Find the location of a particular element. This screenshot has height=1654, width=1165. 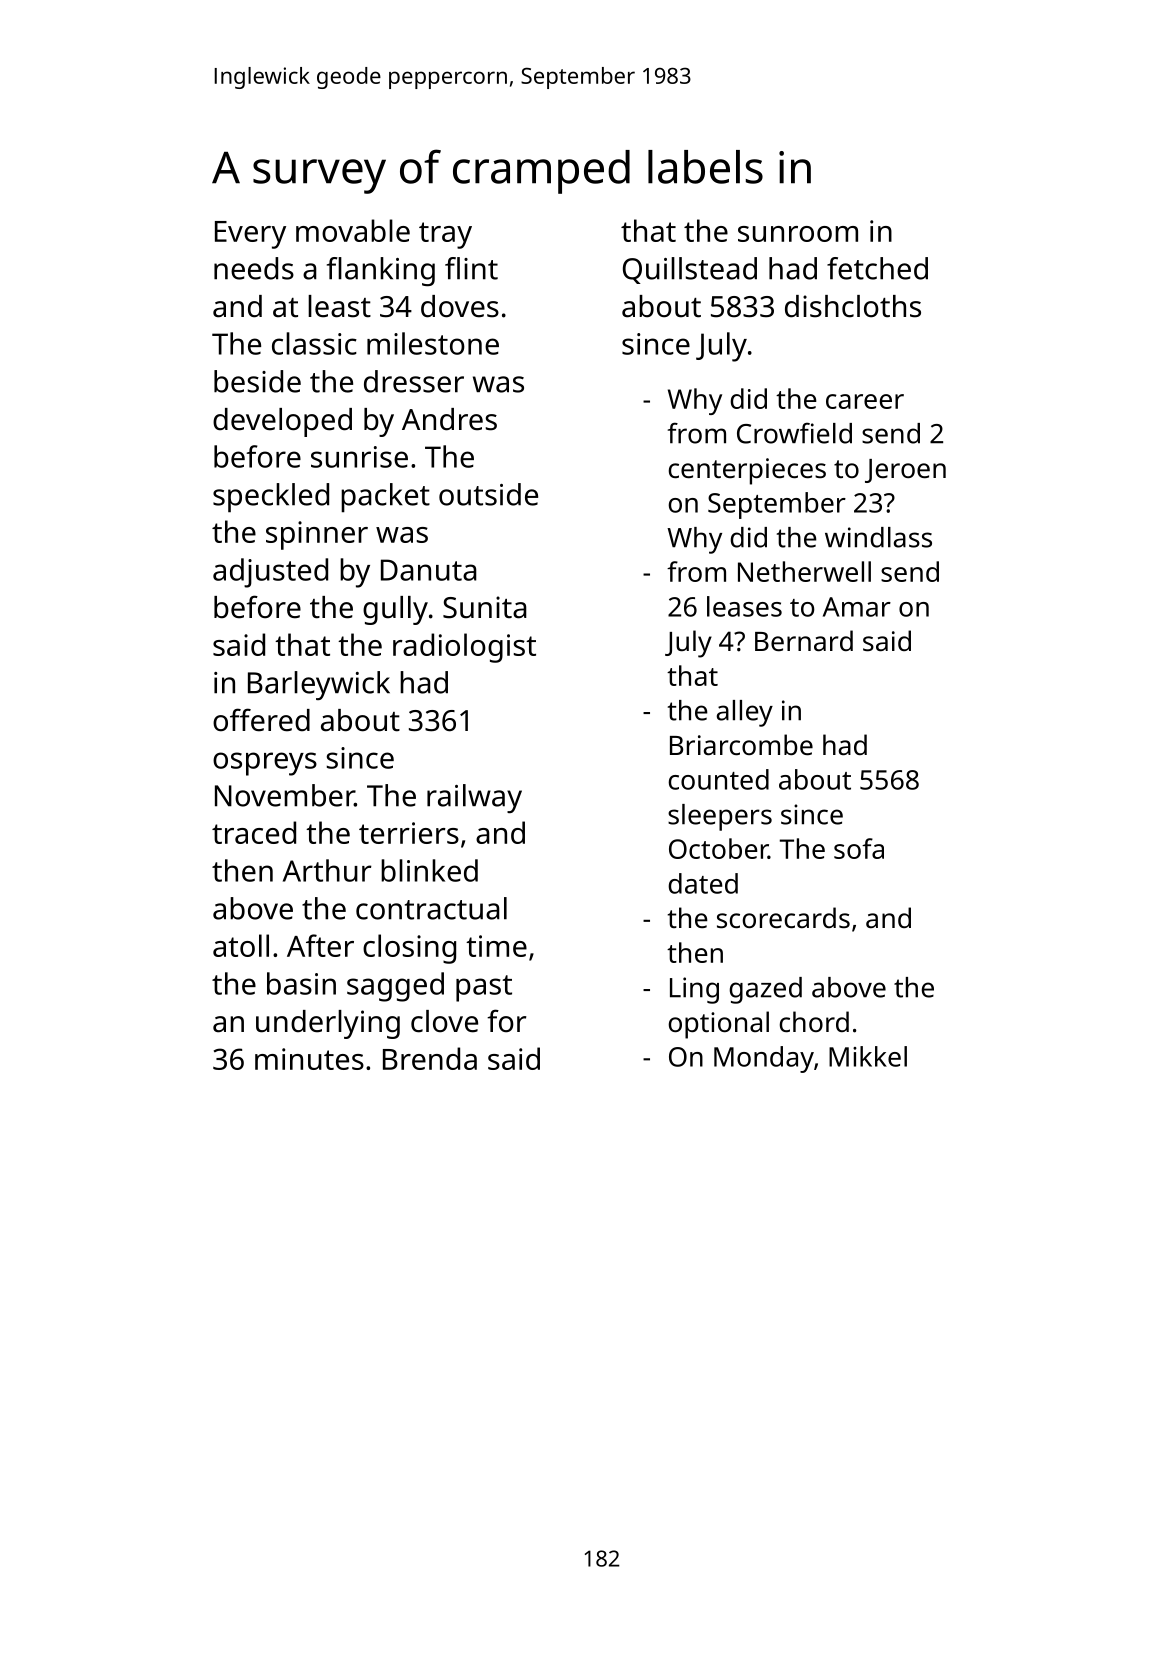

dishcloths is located at coordinates (853, 306).
